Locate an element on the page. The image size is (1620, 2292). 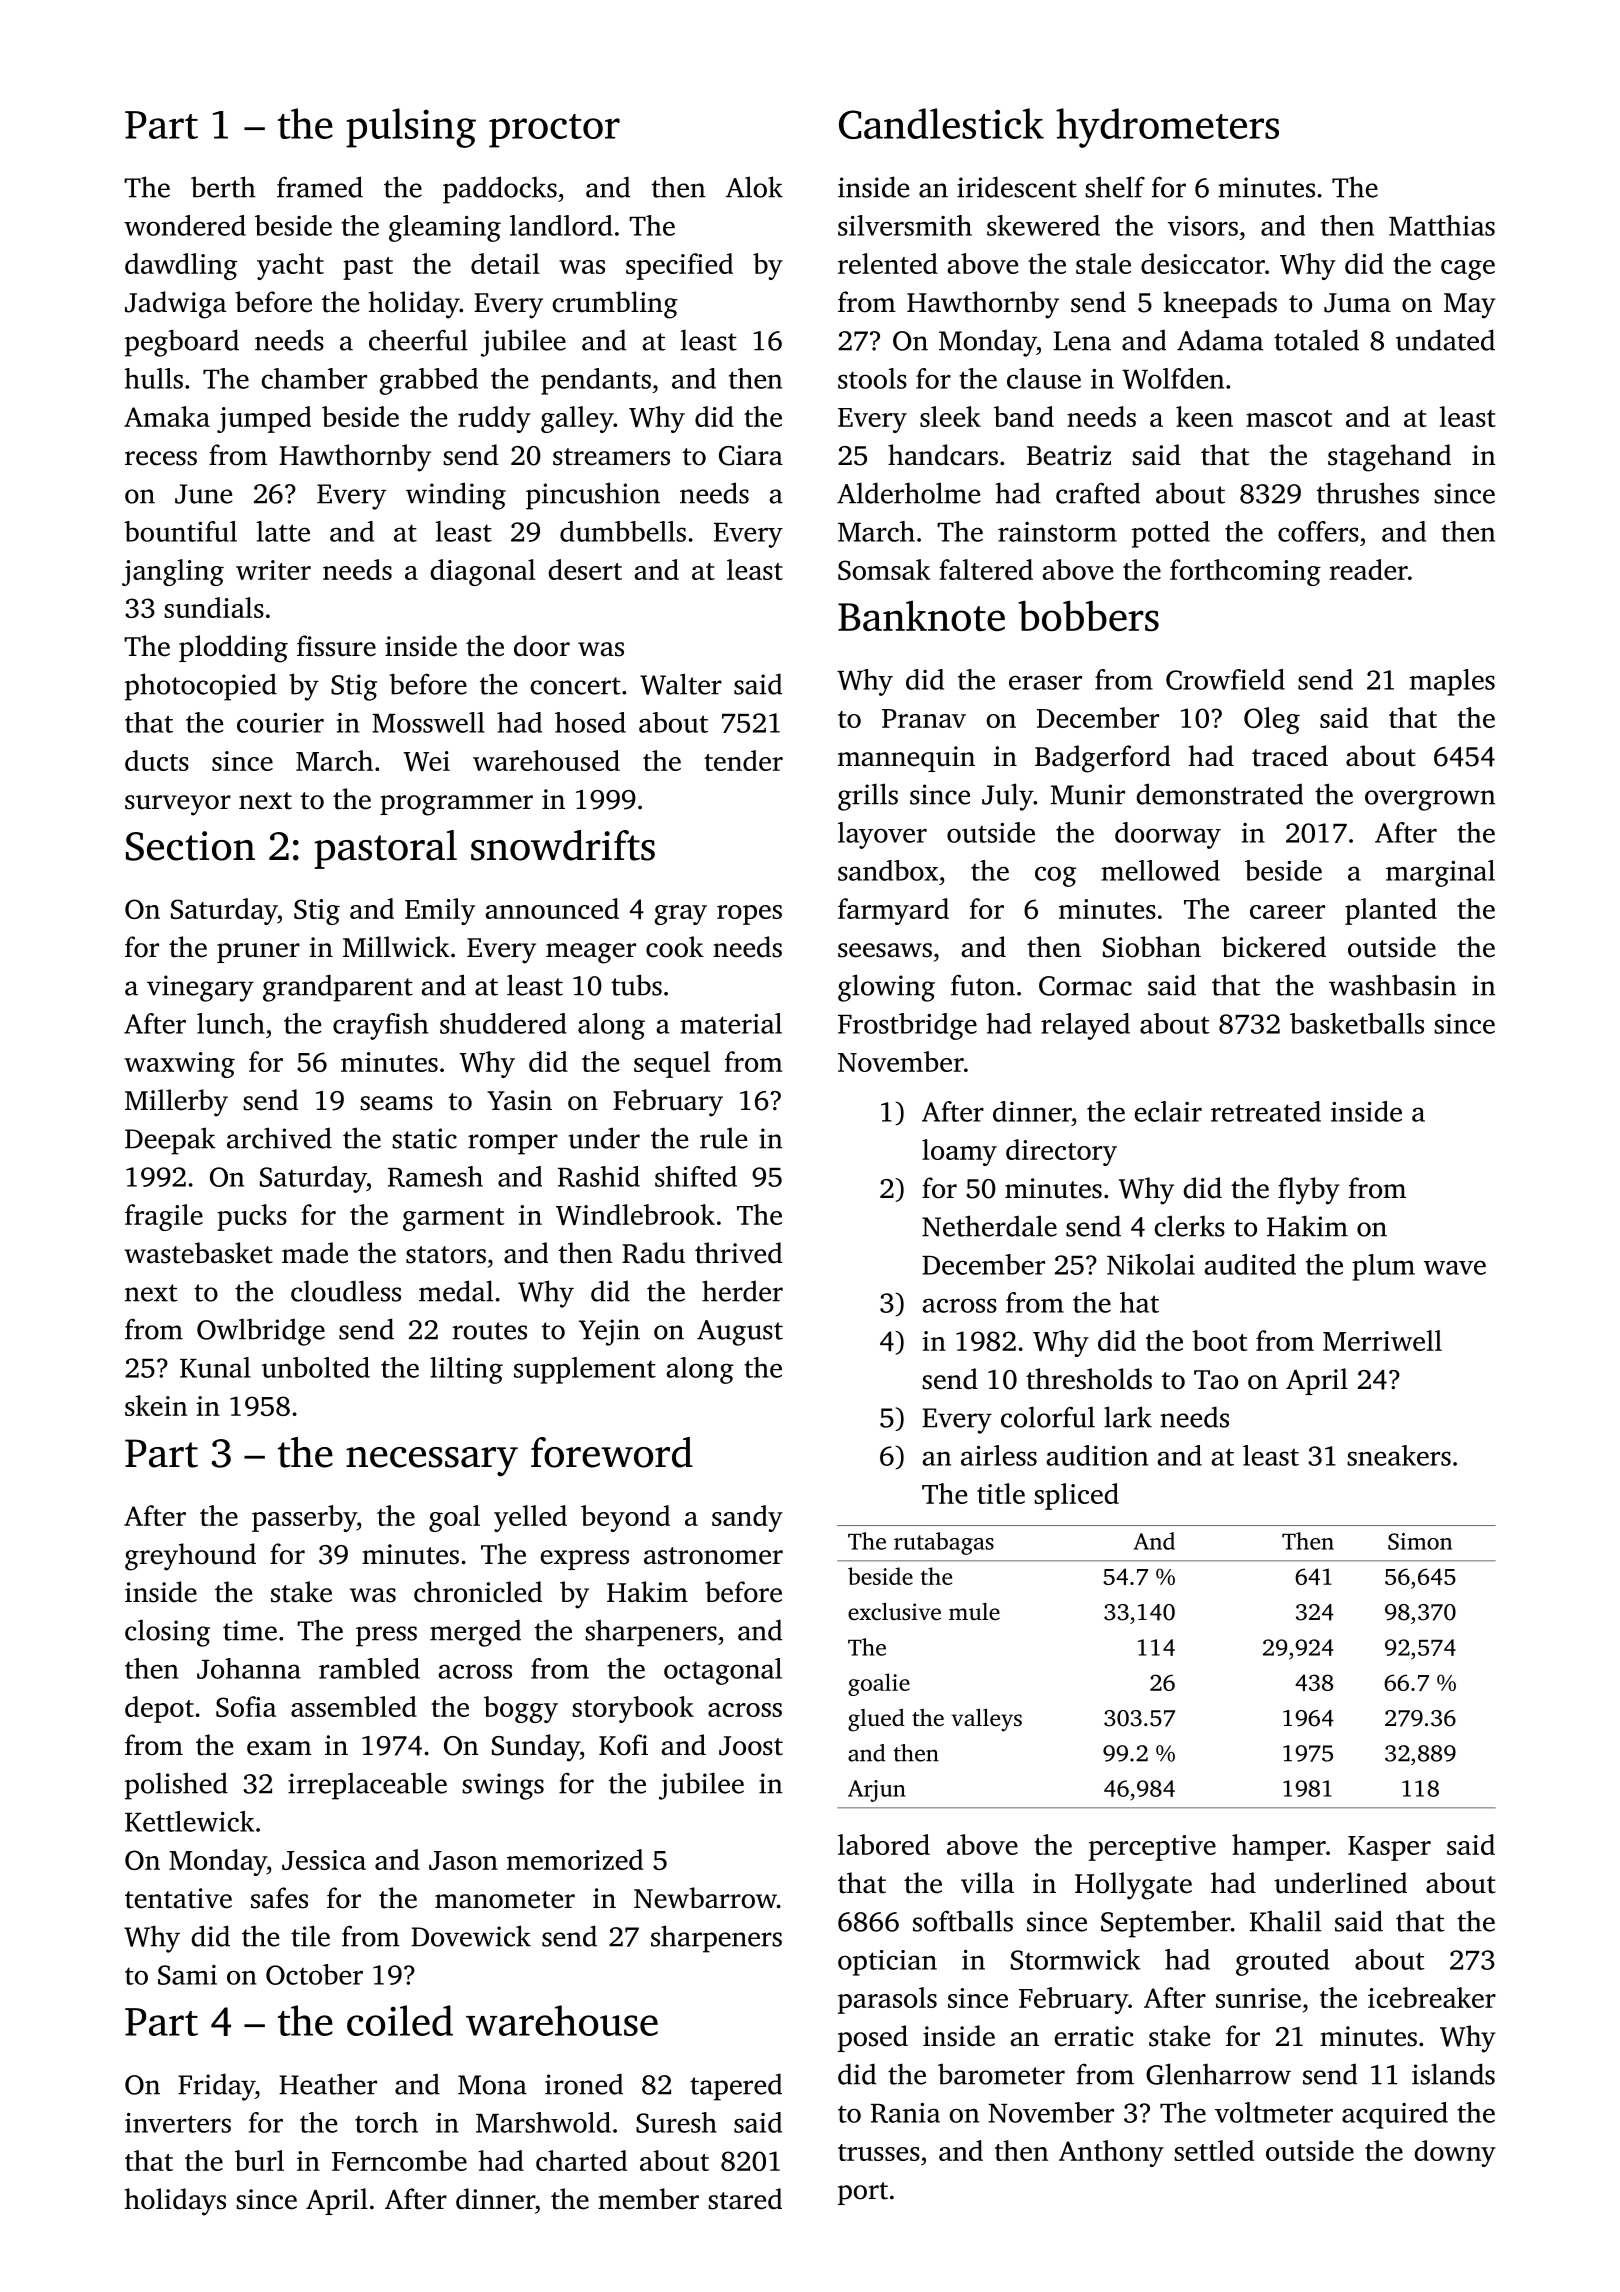
berth is located at coordinates (223, 187).
